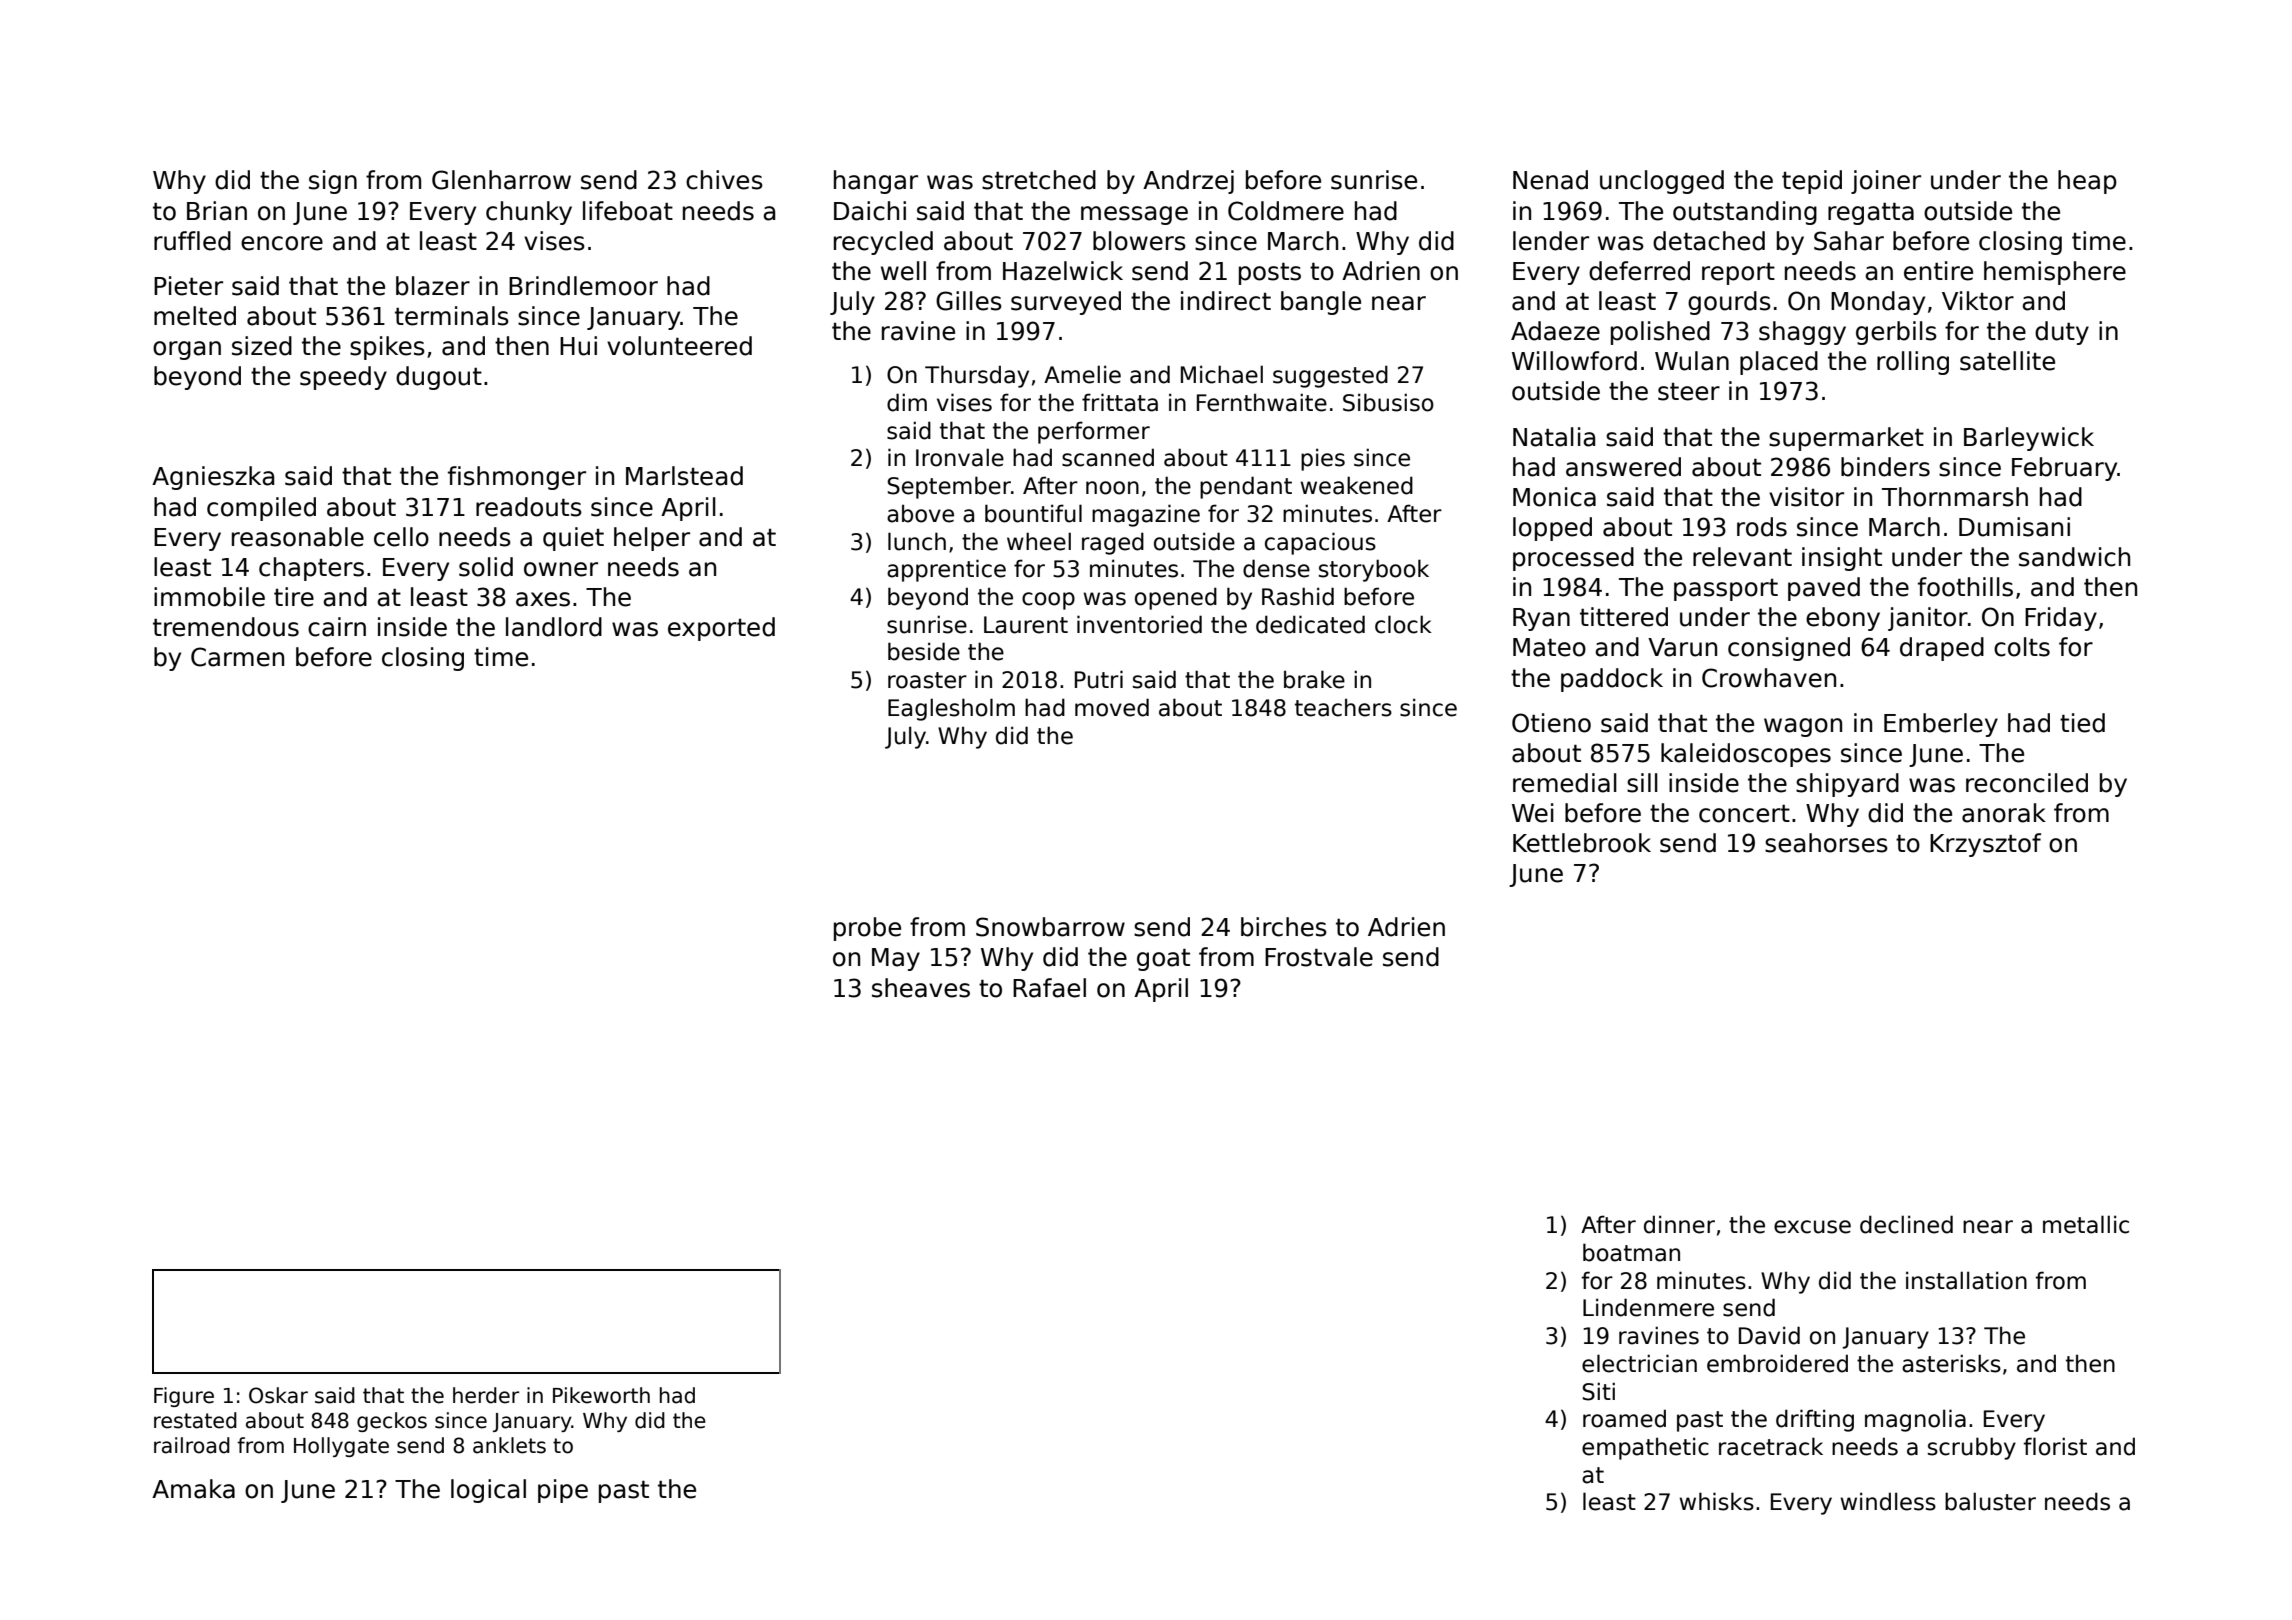 The height and width of the image is (1620, 2292). I want to click on heap, so click(2087, 182).
